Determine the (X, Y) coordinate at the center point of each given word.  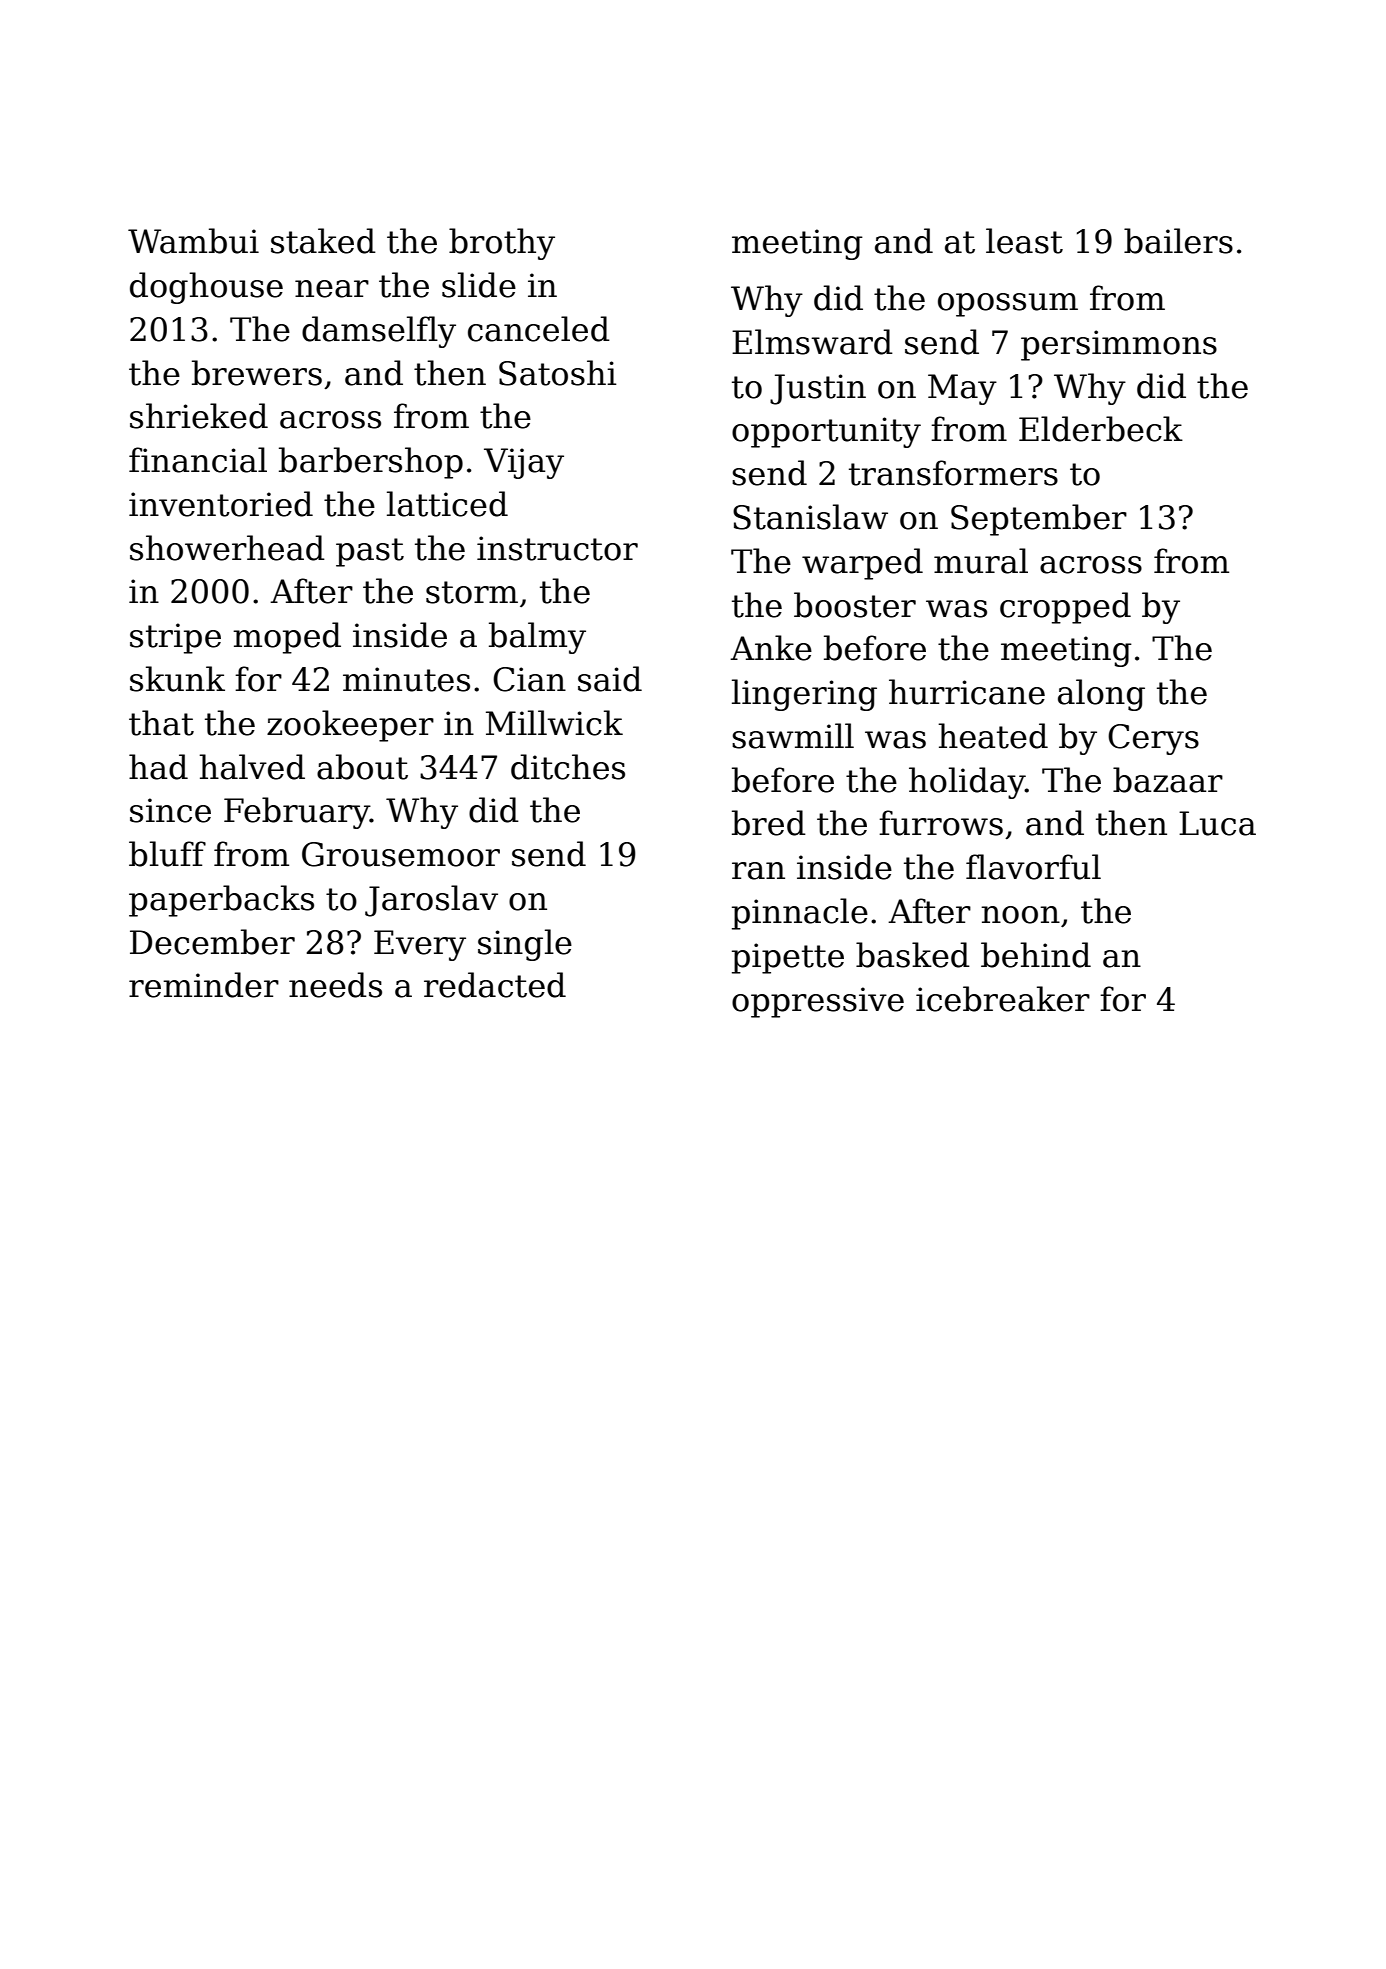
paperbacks (221, 901)
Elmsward (812, 342)
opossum (1008, 305)
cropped (1065, 608)
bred (769, 823)
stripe (175, 638)
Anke (771, 648)
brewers (257, 373)
